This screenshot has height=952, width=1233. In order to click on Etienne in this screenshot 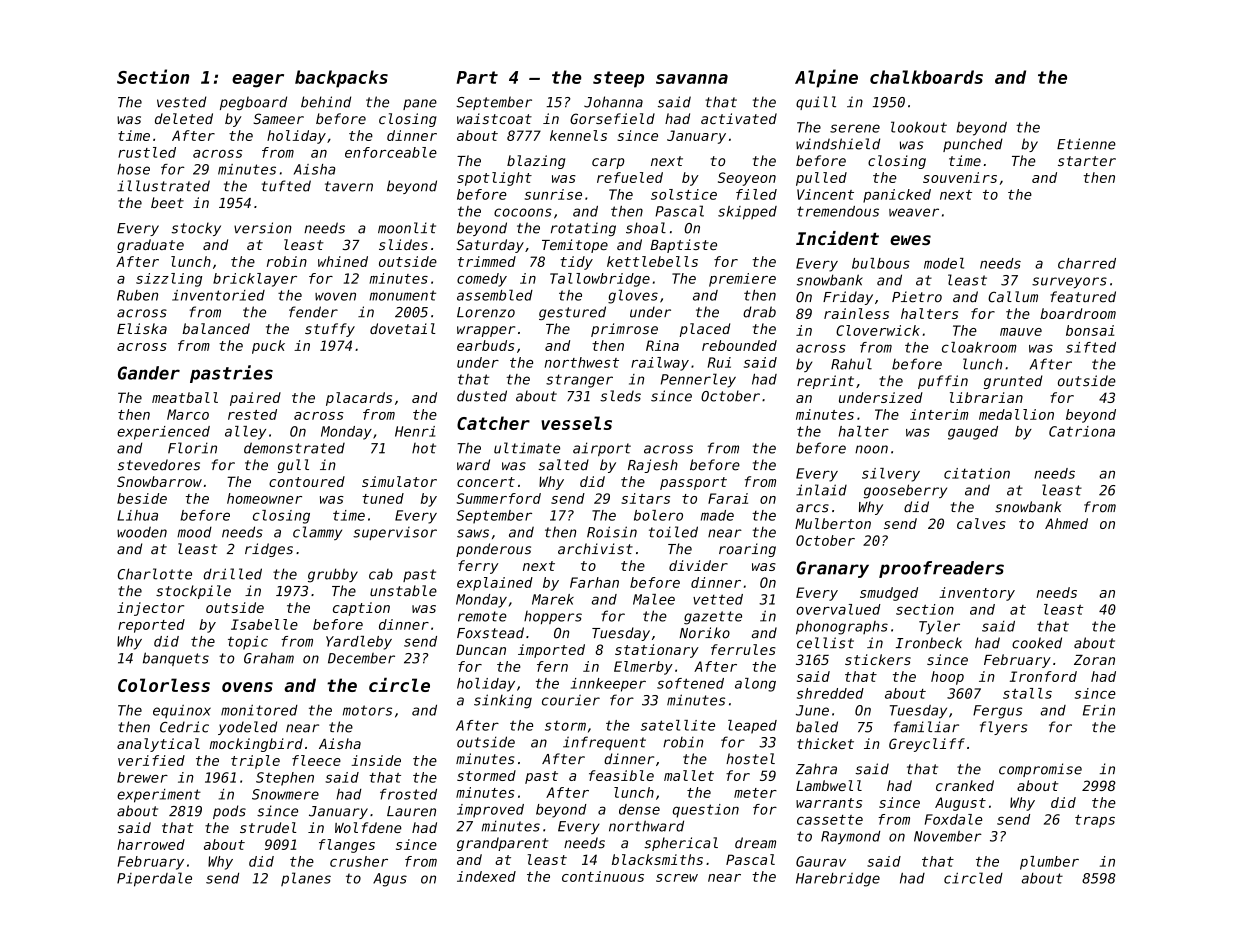, I will do `click(1086, 144)`.
